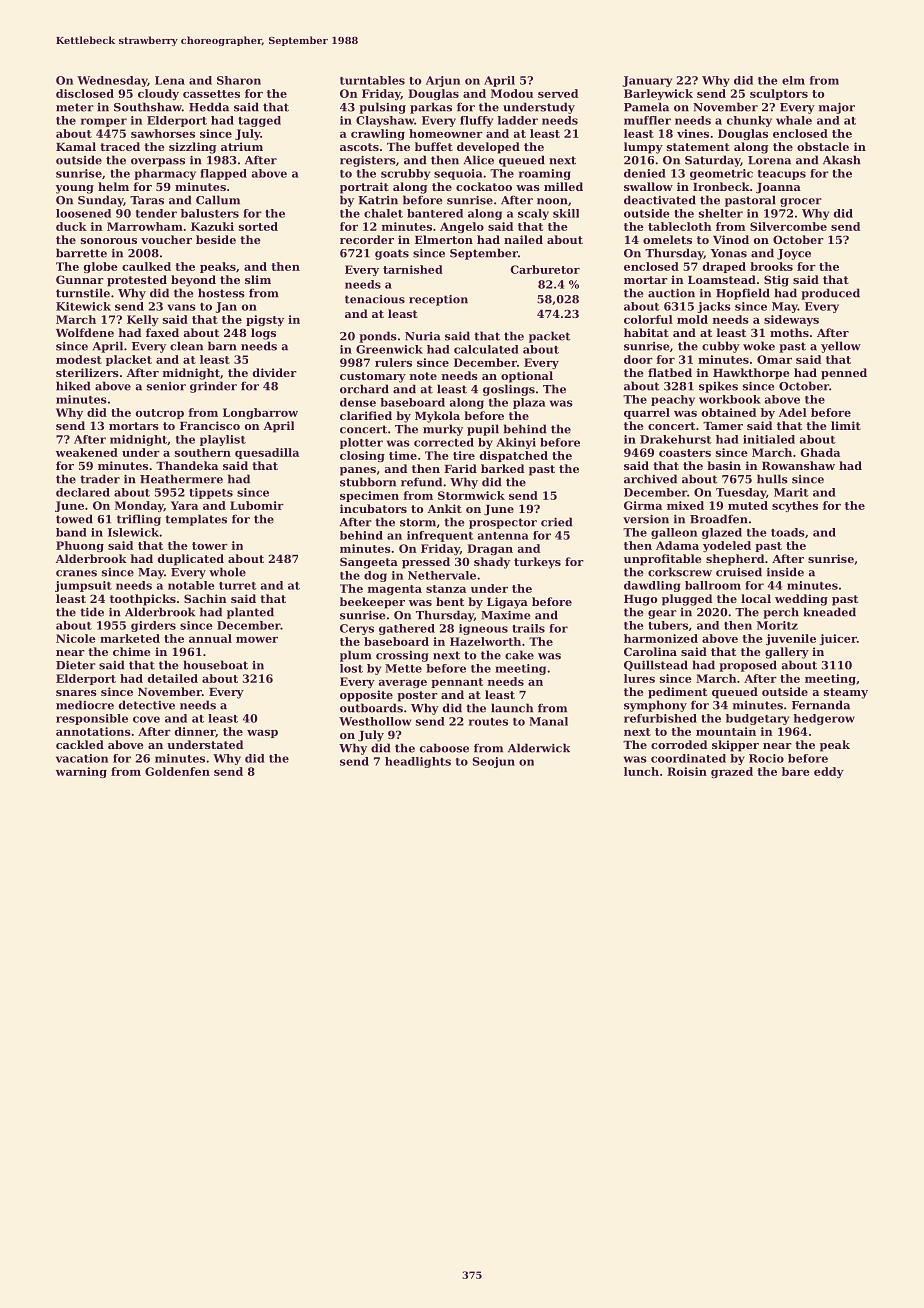 This document has width=924, height=1308. I want to click on January, so click(647, 81).
